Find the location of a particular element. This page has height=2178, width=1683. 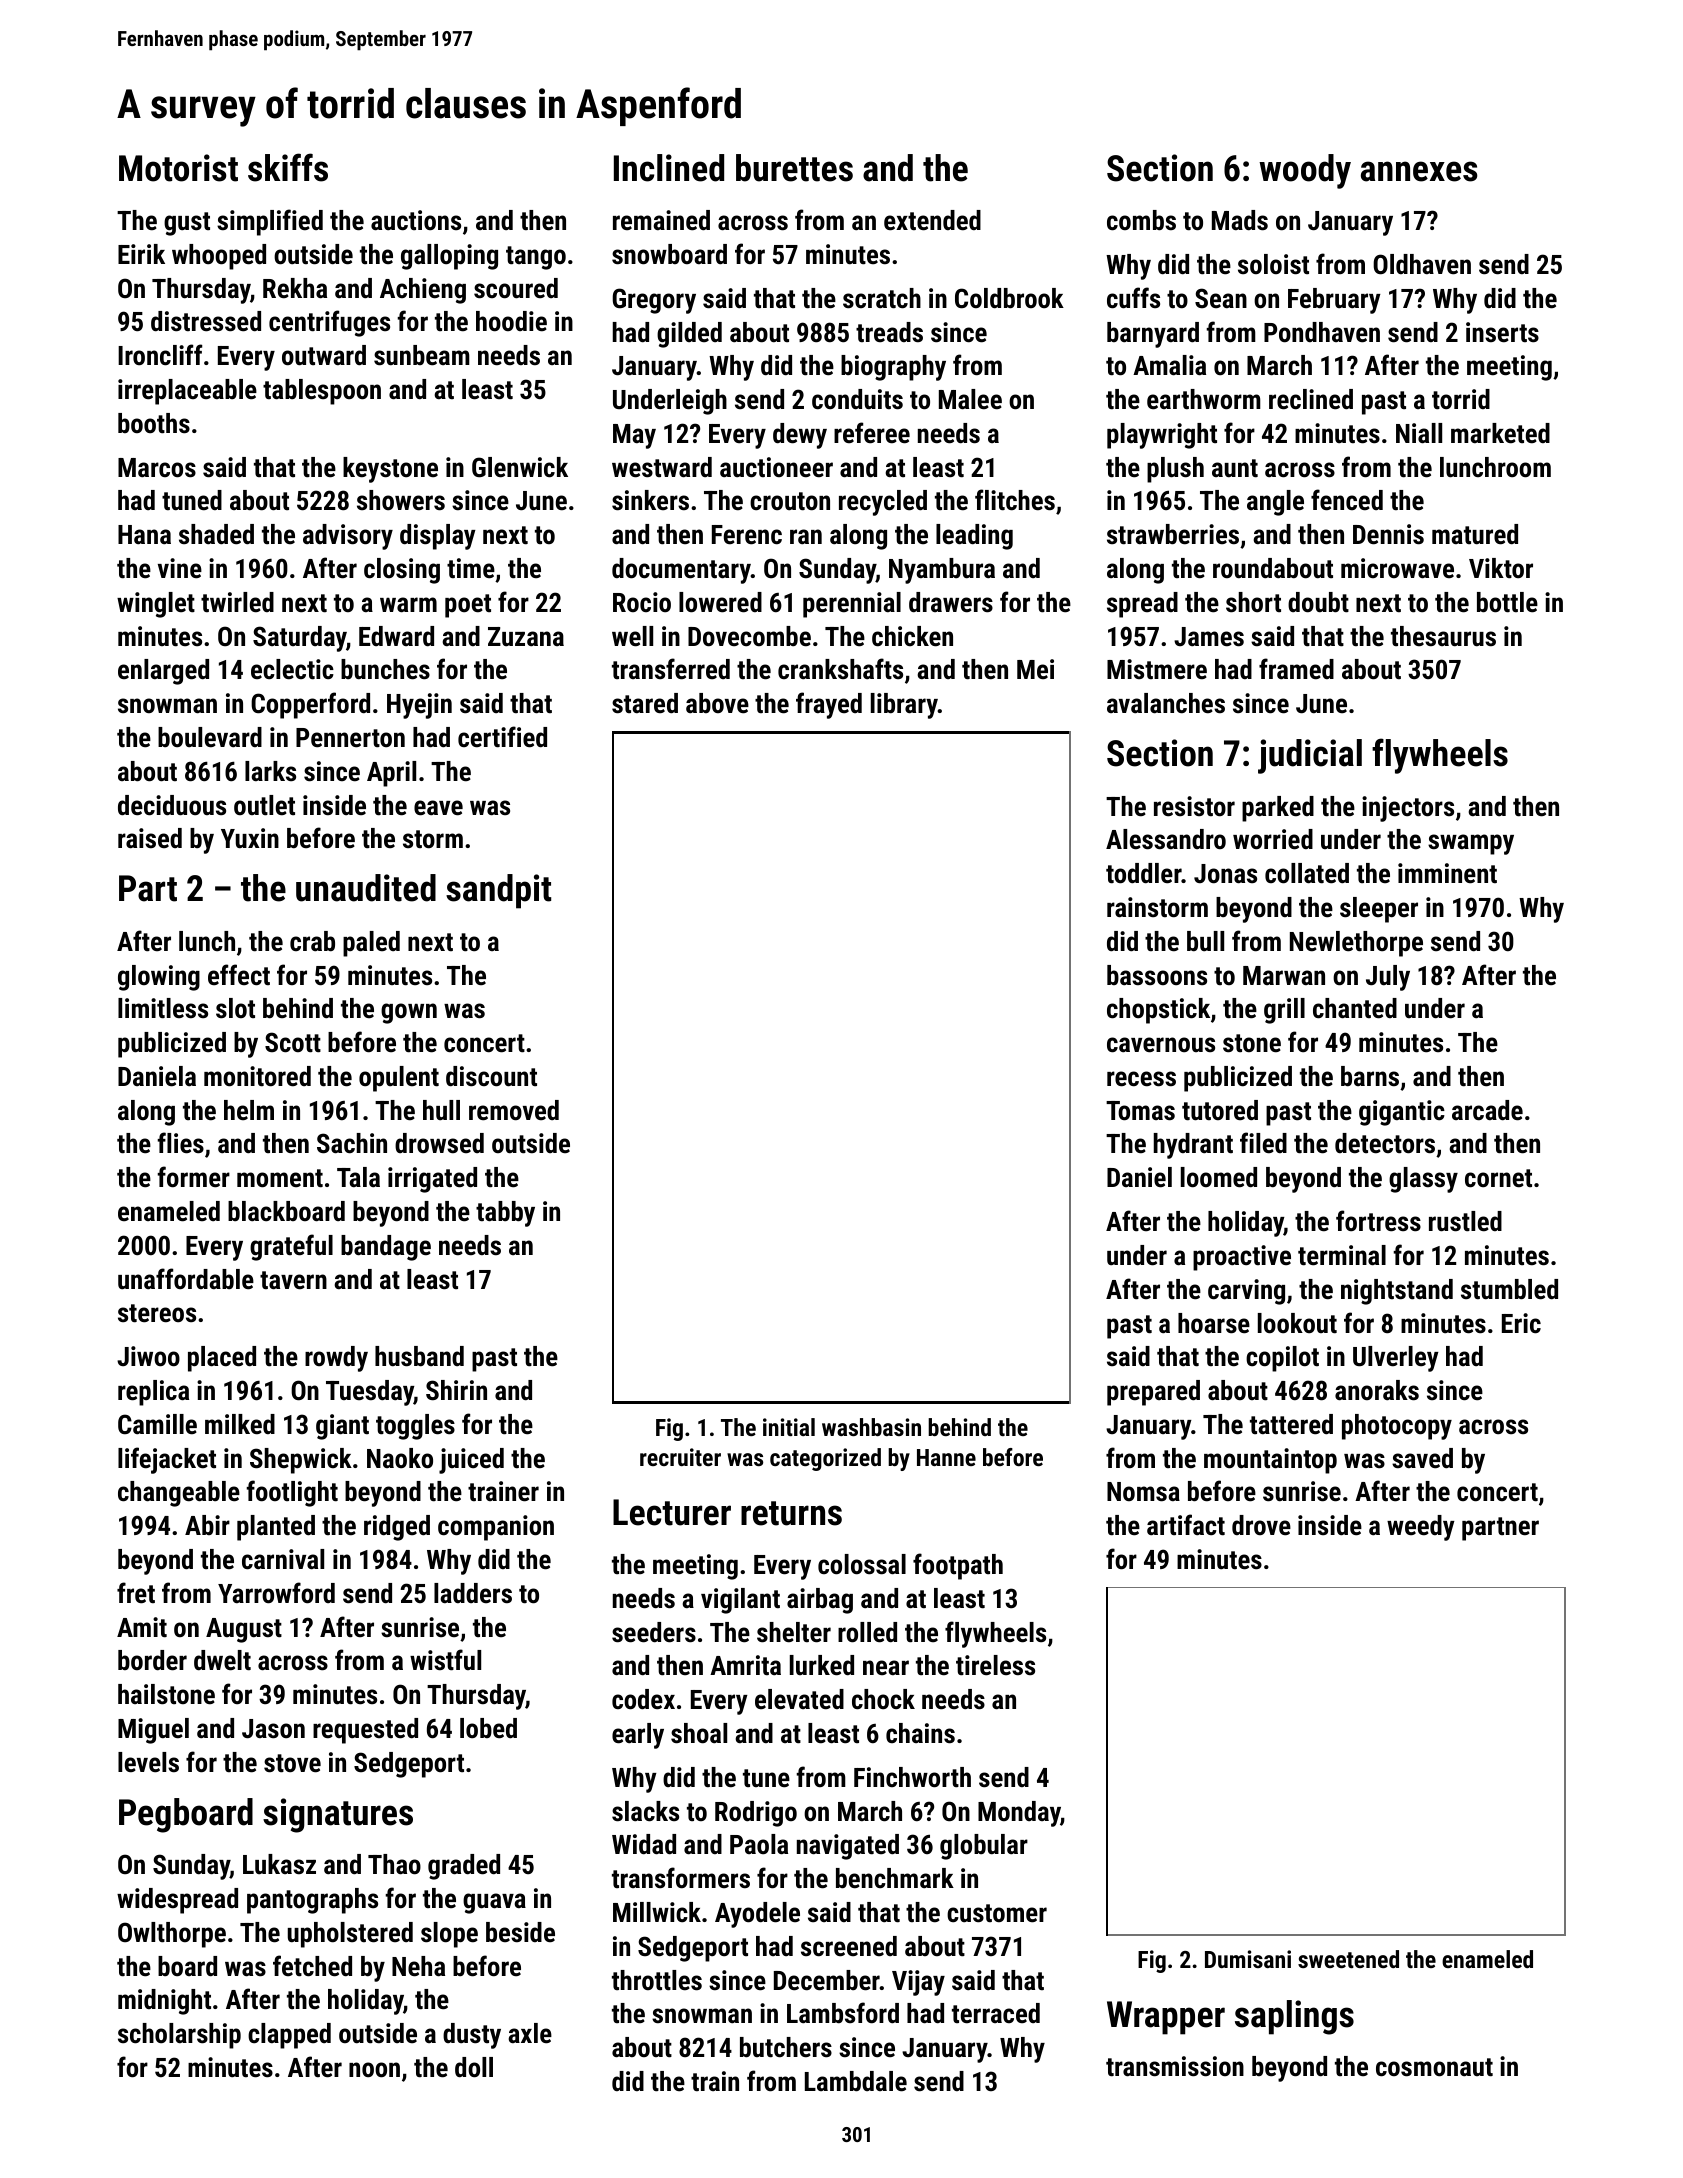

hoarse is located at coordinates (1214, 1323).
